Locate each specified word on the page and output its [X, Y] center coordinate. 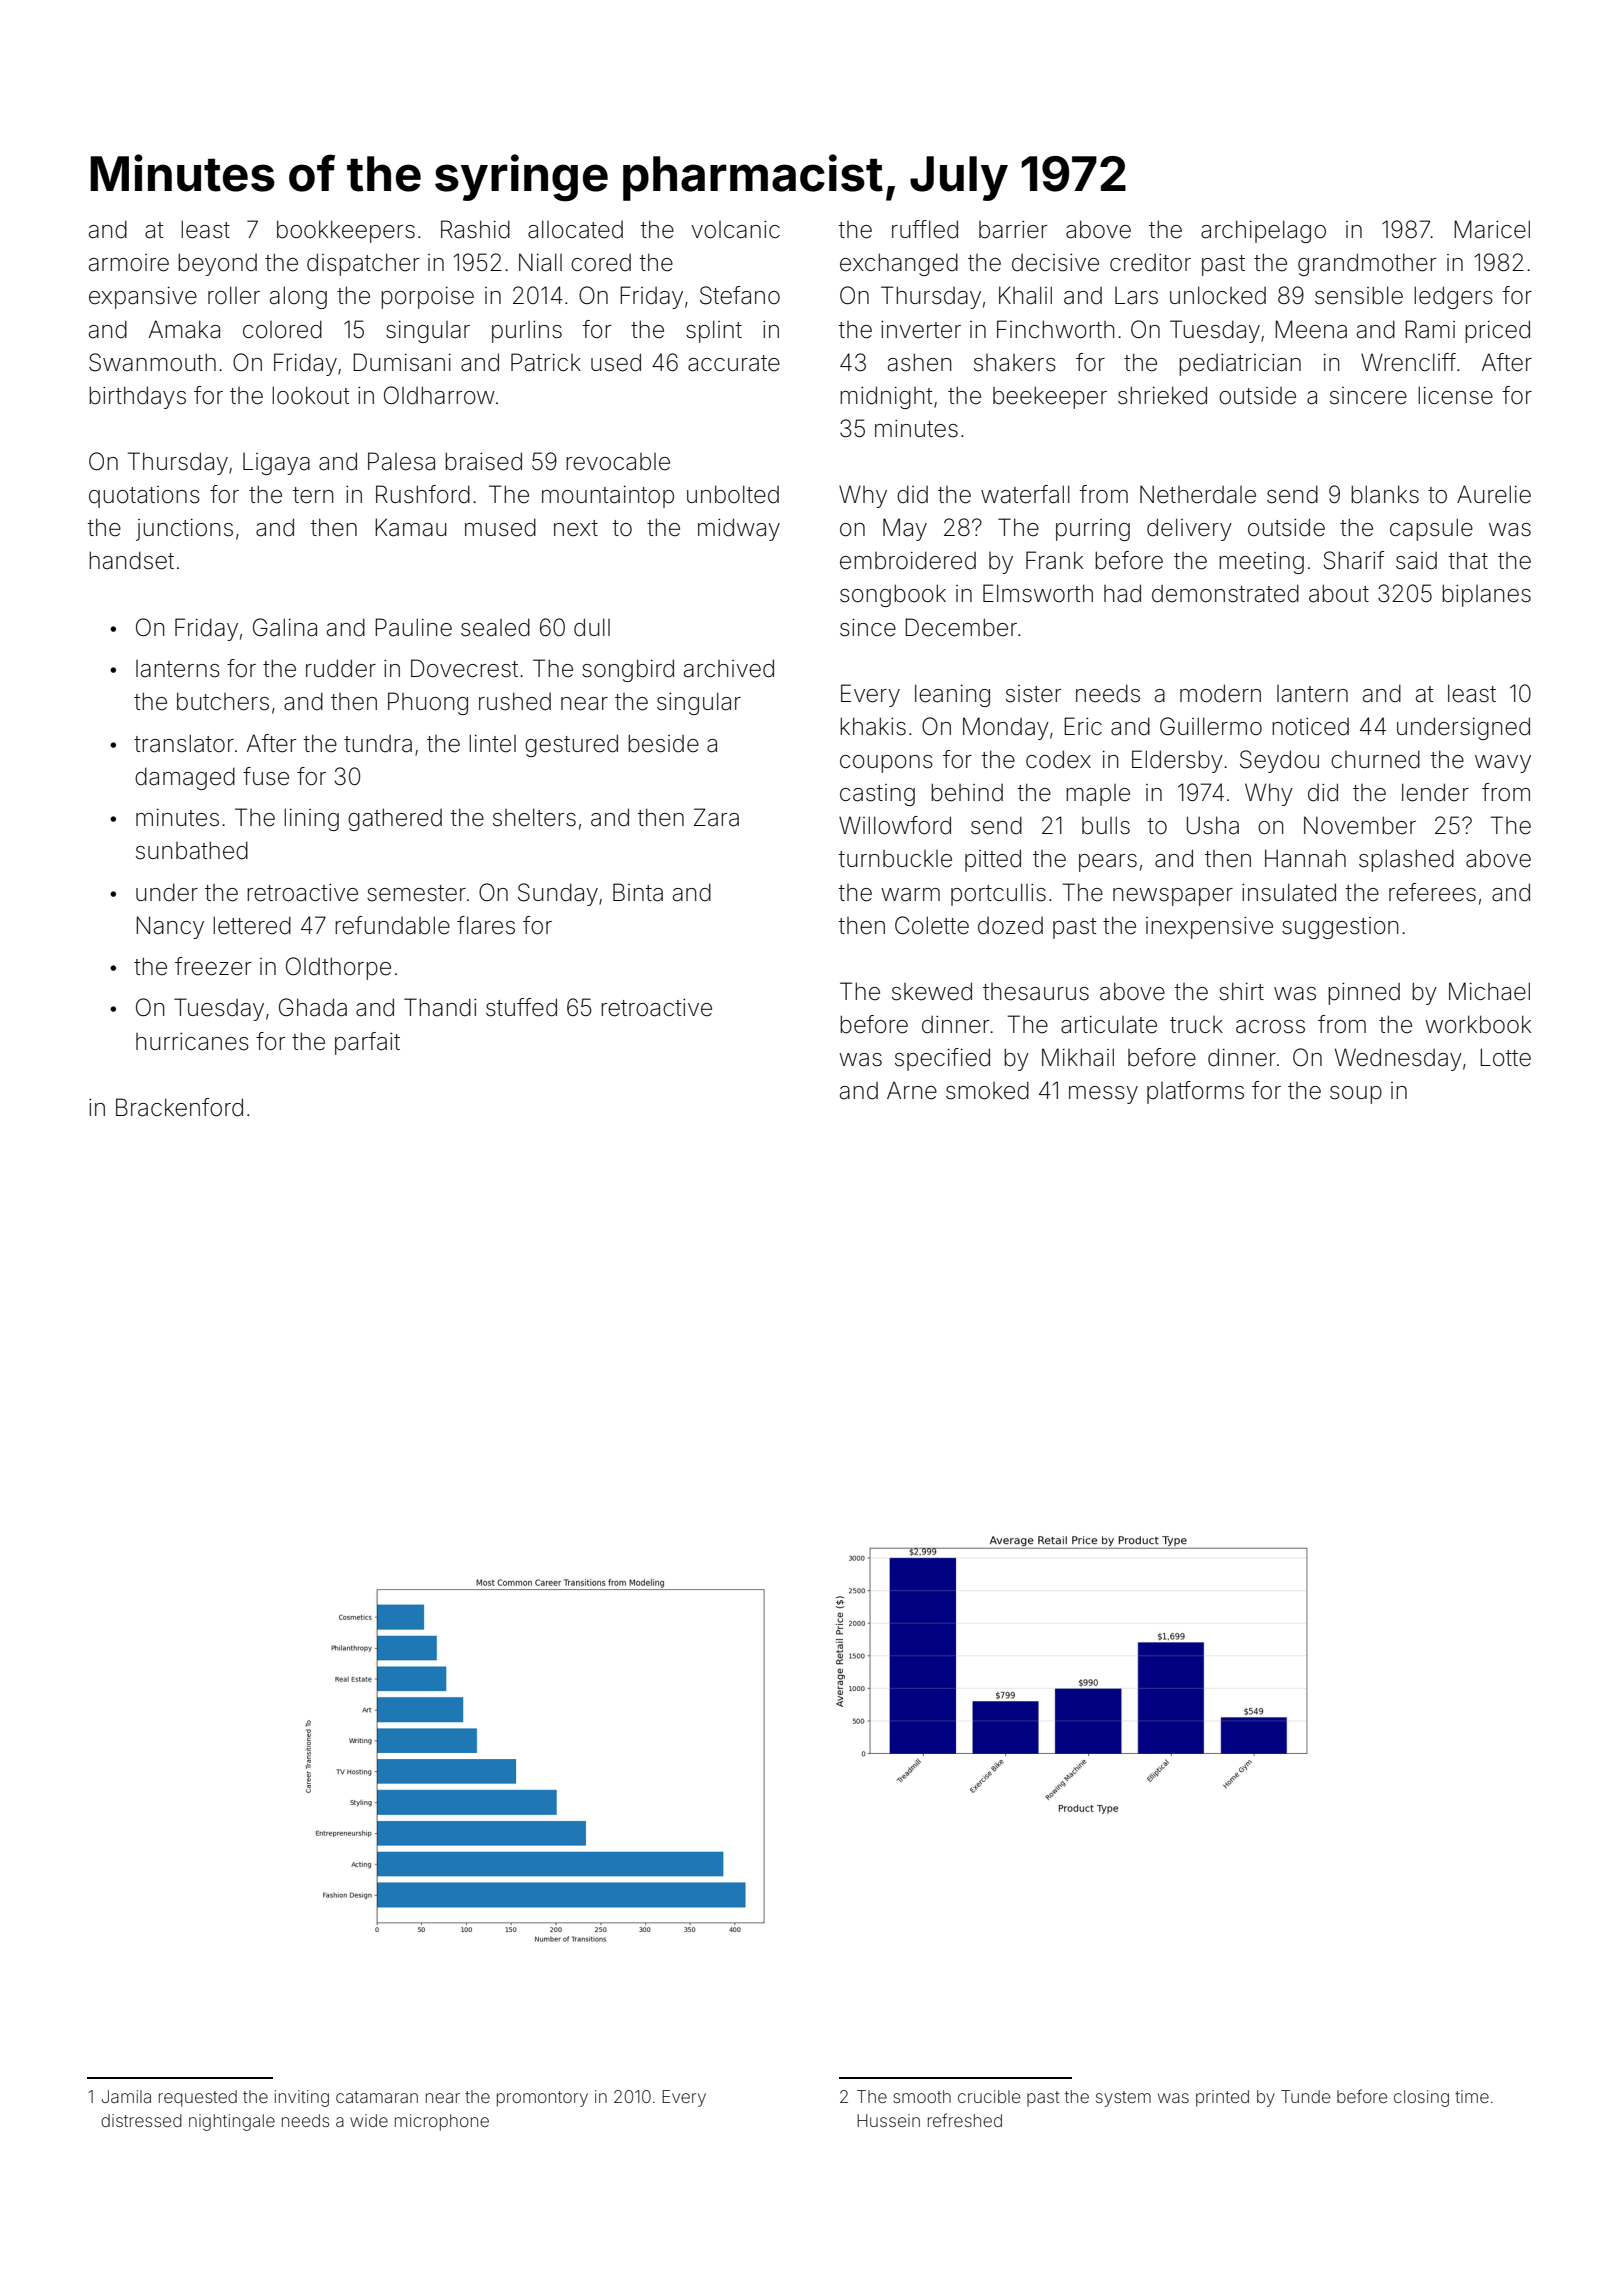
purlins [527, 332]
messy [1103, 1095]
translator [184, 743]
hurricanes [192, 1042]
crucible [989, 2096]
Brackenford [179, 1107]
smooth [922, 2096]
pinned [1364, 994]
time [1472, 2096]
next [576, 528]
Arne [912, 1090]
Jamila [126, 2096]
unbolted [733, 494]
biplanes [1486, 595]
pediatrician [1240, 365]
